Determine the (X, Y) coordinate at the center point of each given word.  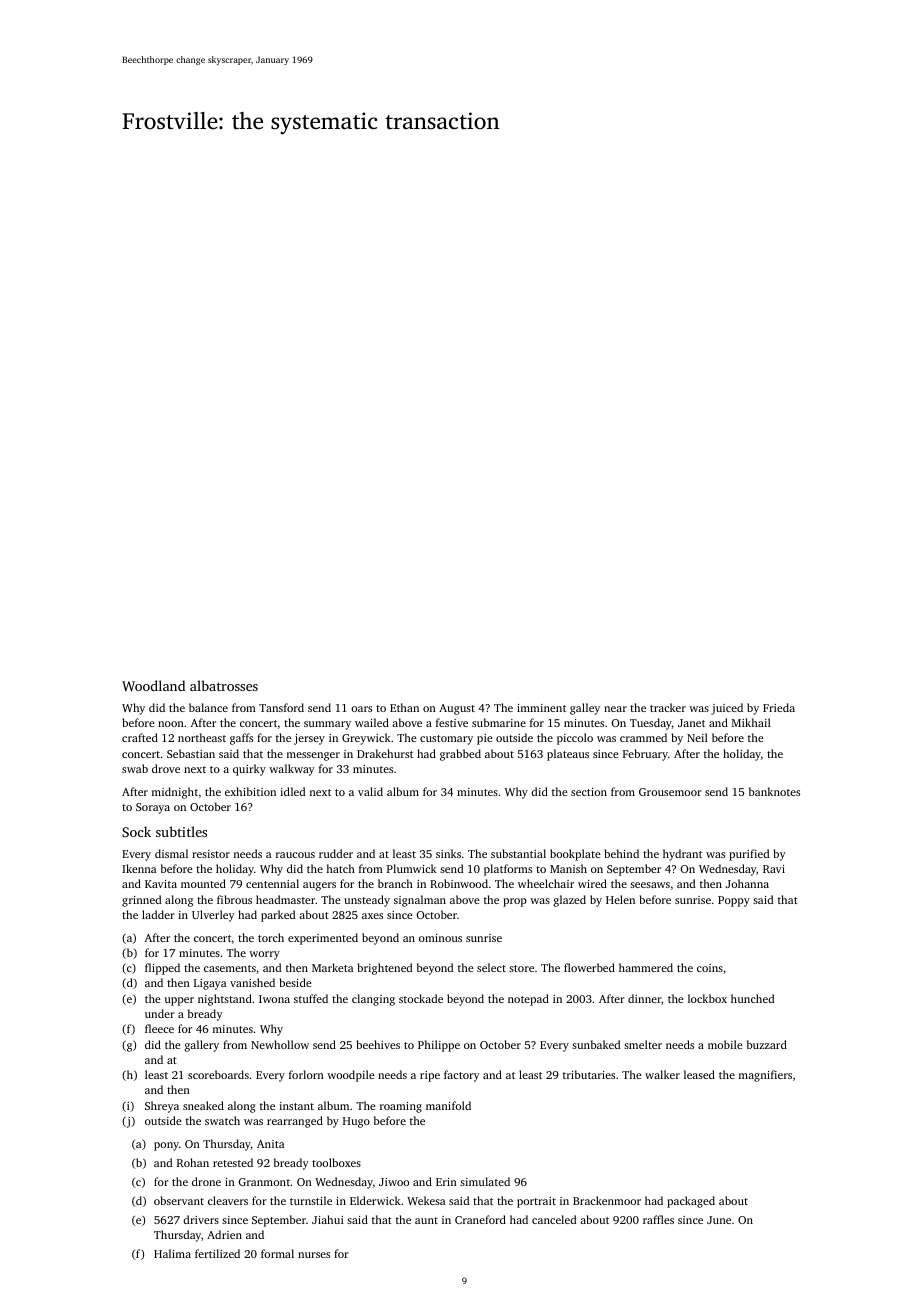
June (719, 1220)
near (615, 709)
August (457, 709)
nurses (314, 1255)
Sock (136, 831)
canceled (554, 1219)
